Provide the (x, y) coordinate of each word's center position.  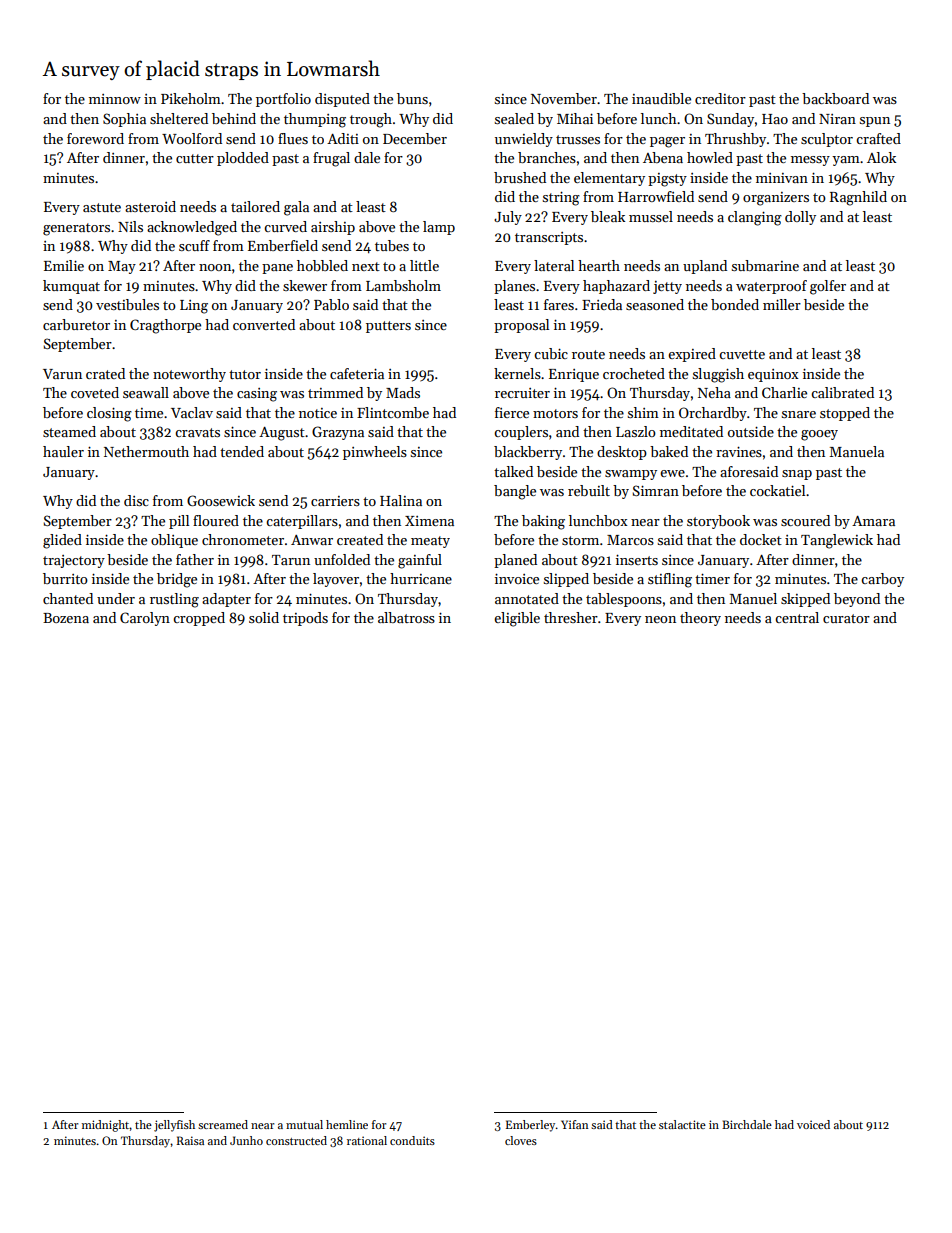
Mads (403, 392)
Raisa (190, 1140)
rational (367, 1140)
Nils (130, 226)
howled (710, 157)
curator (846, 618)
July (508, 218)
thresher (571, 617)
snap (797, 475)
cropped (199, 619)
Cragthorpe (165, 326)
